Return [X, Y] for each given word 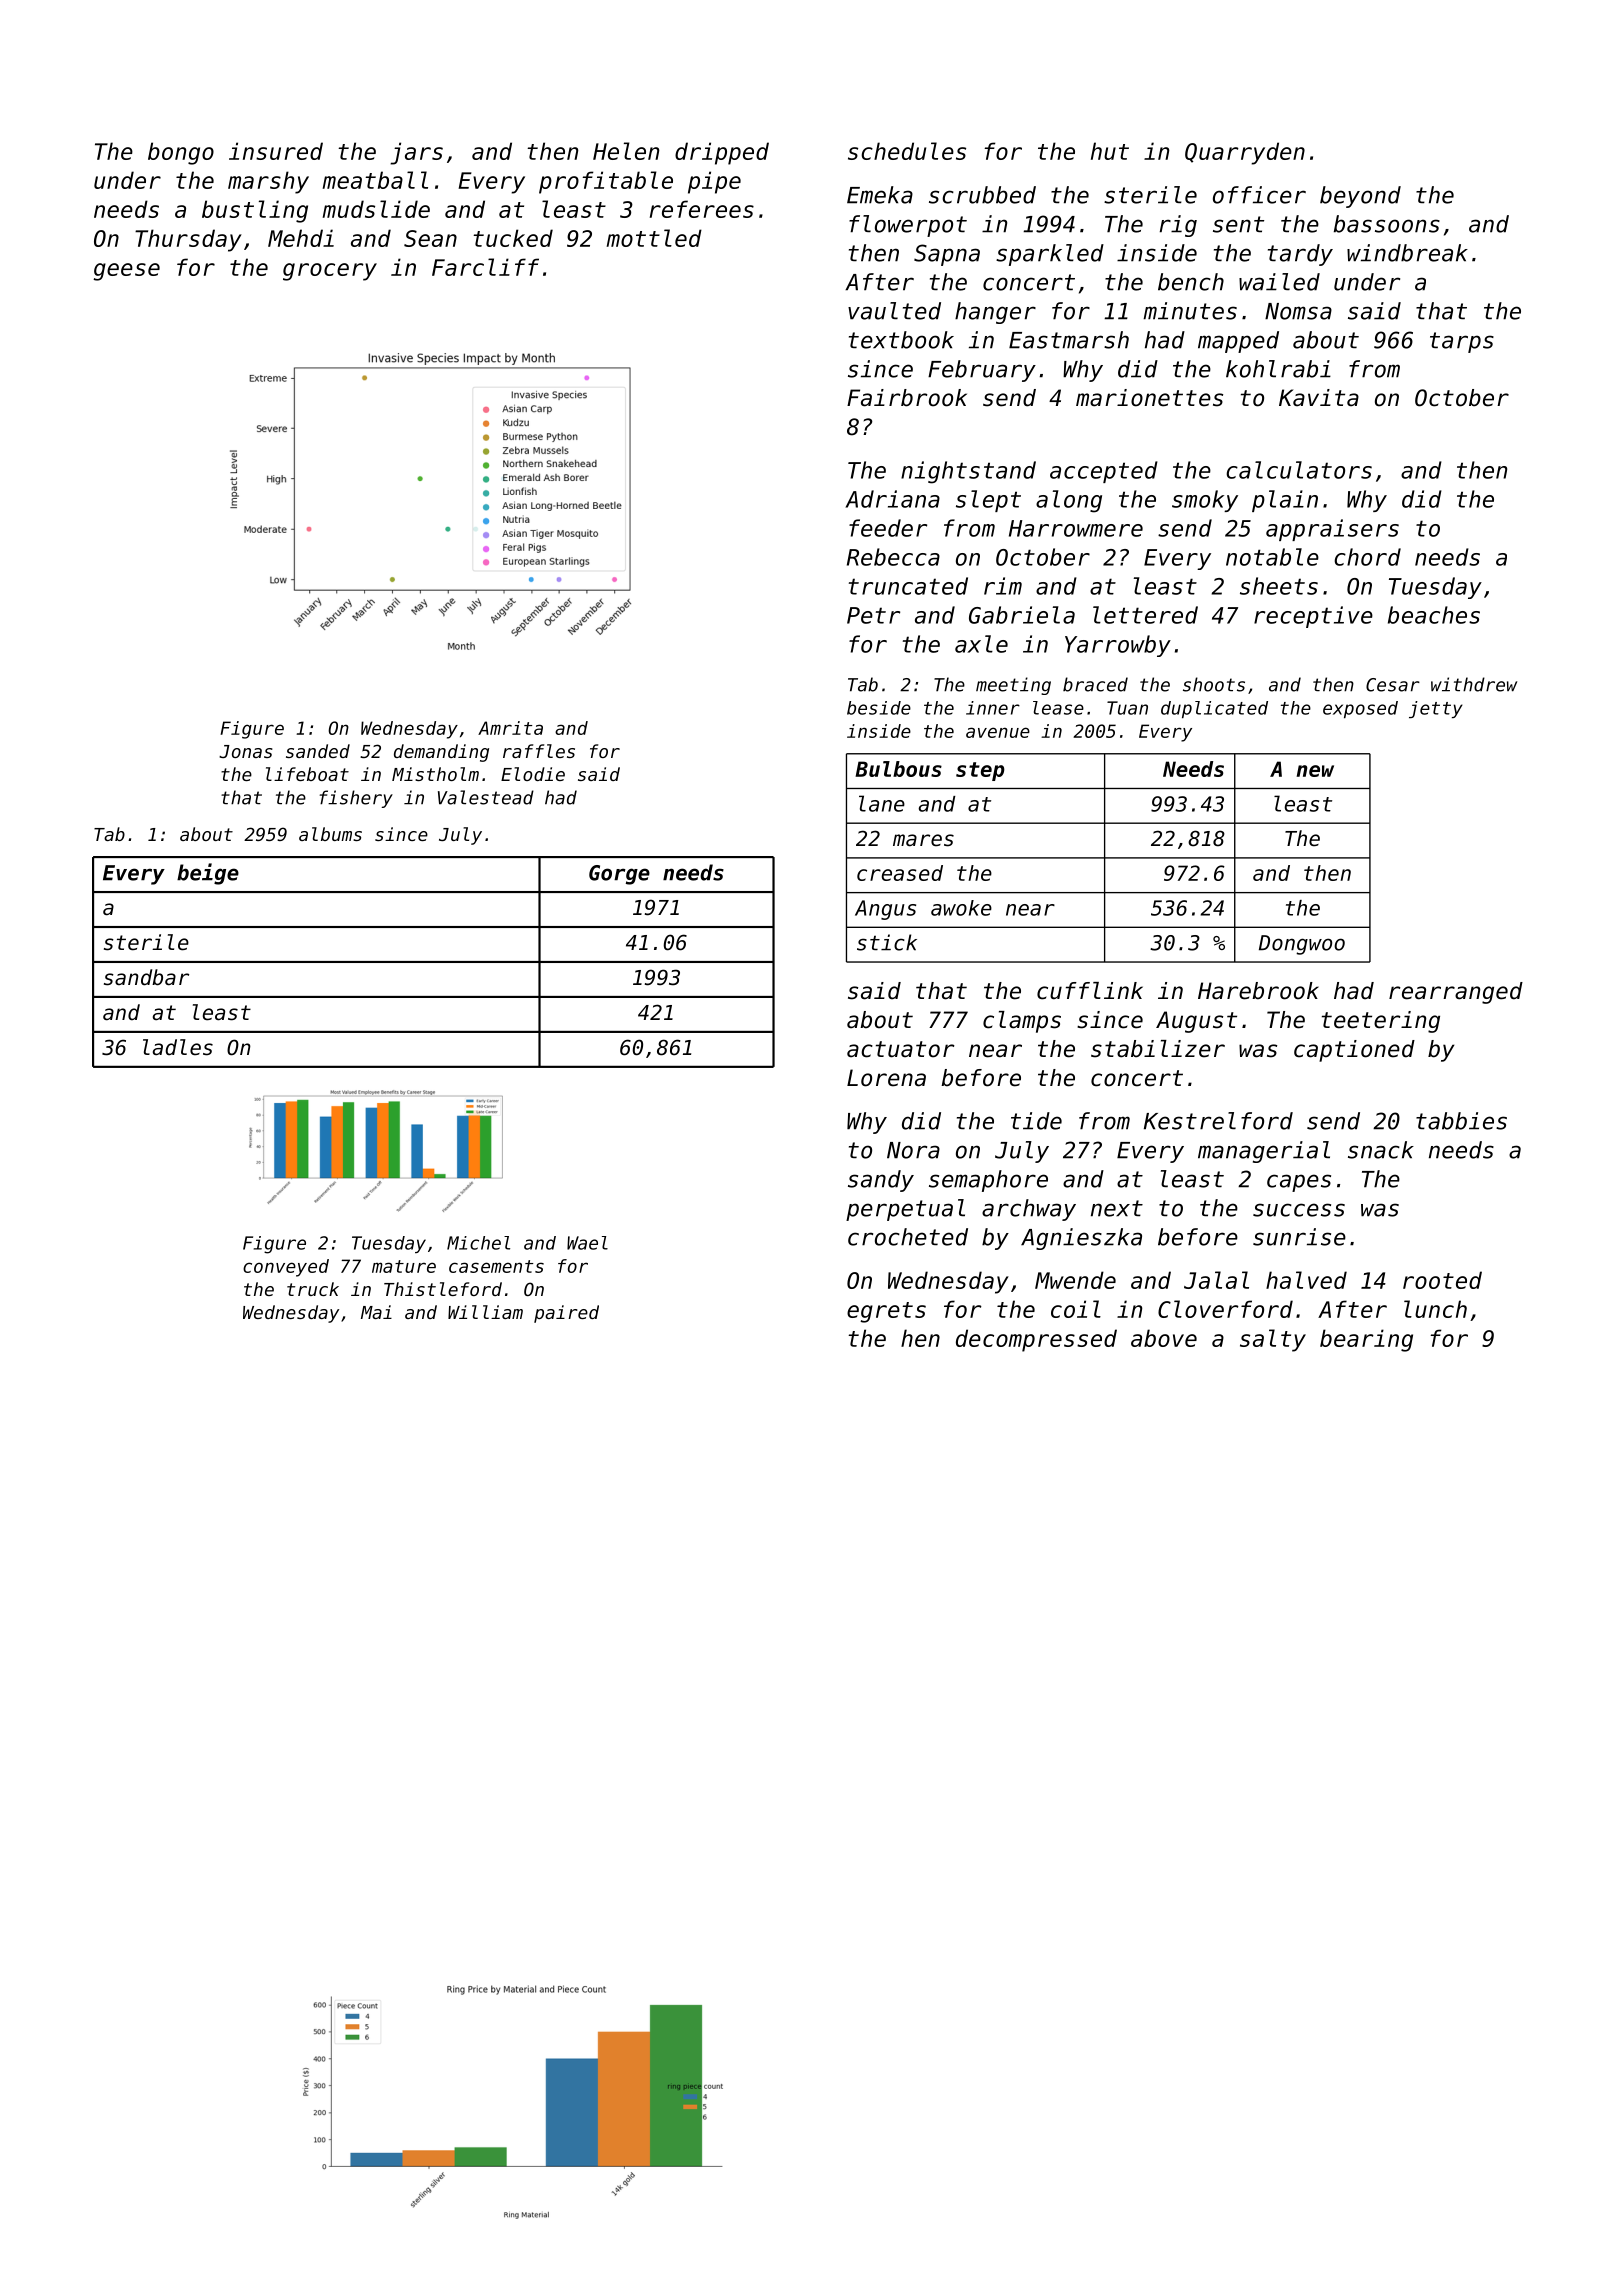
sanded [318, 751]
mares [923, 840]
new [1315, 771]
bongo [181, 153]
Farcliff [485, 267]
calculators [1299, 470]
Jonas [246, 751]
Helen [626, 151]
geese [126, 272]
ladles [178, 1047]
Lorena [886, 1078]
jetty [1436, 709]
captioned [1354, 1051]
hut [1110, 151]
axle [981, 644]
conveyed [286, 1268]
